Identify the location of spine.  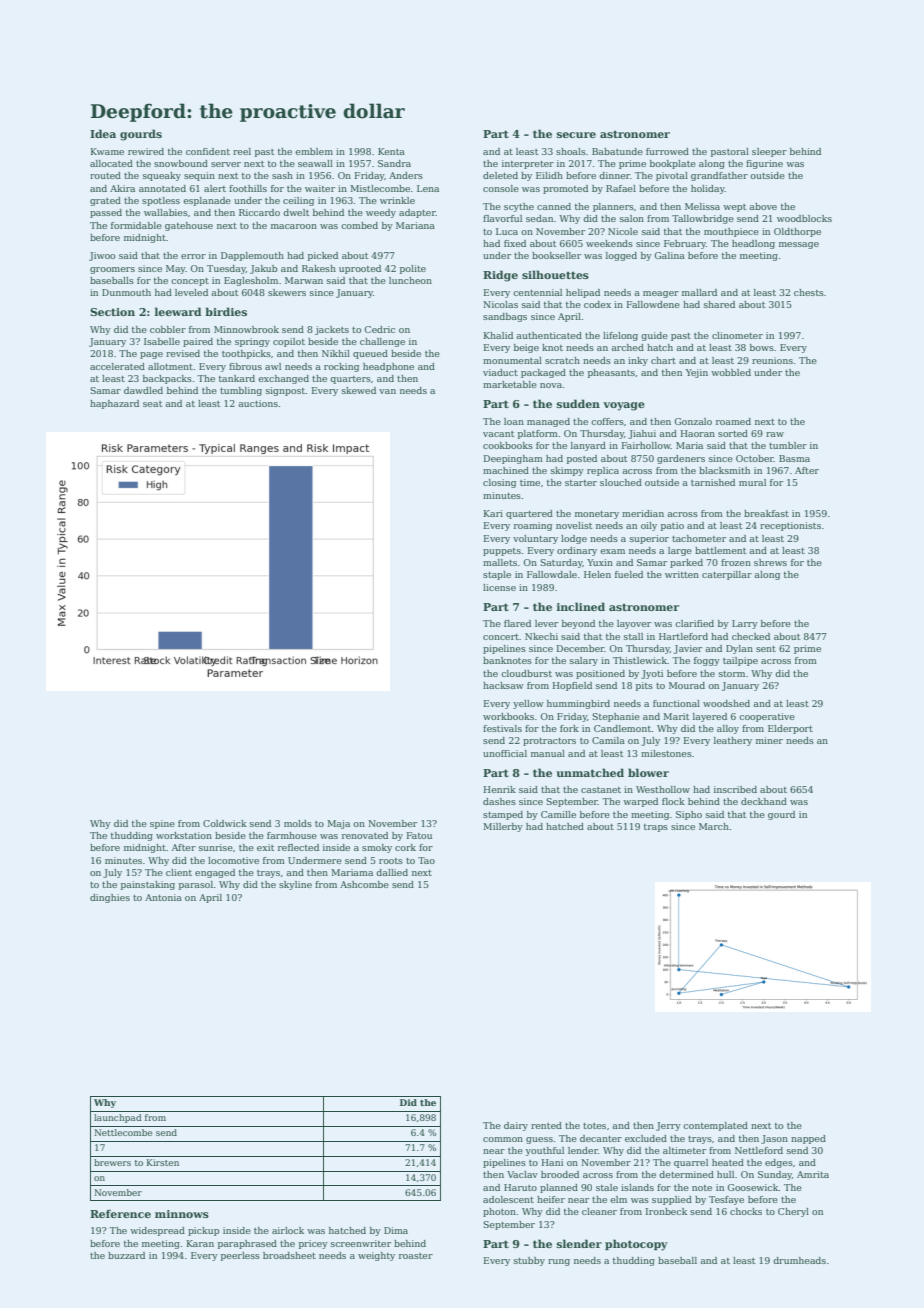
(162, 824).
